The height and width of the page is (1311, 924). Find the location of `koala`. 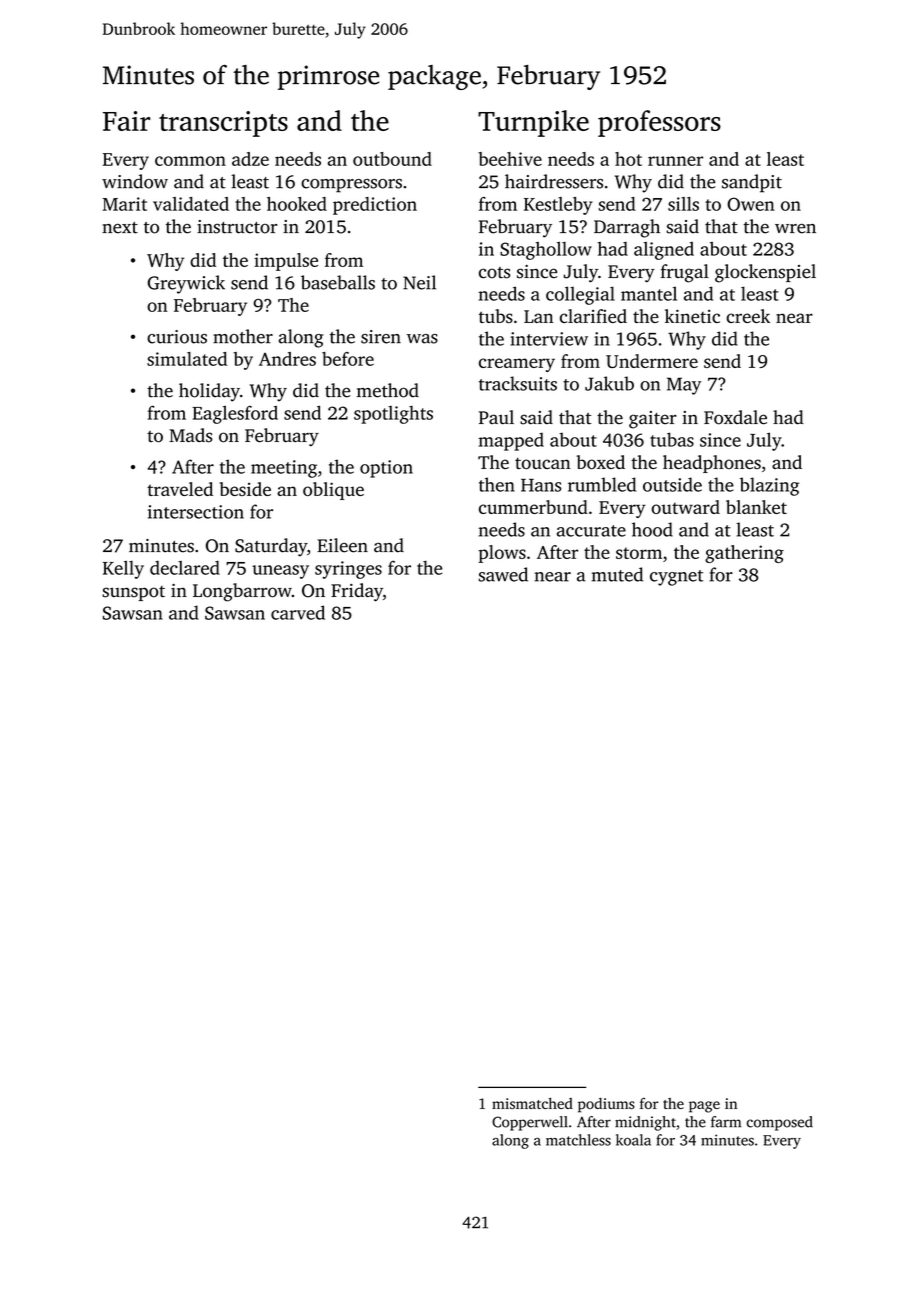

koala is located at coordinates (633, 1140).
